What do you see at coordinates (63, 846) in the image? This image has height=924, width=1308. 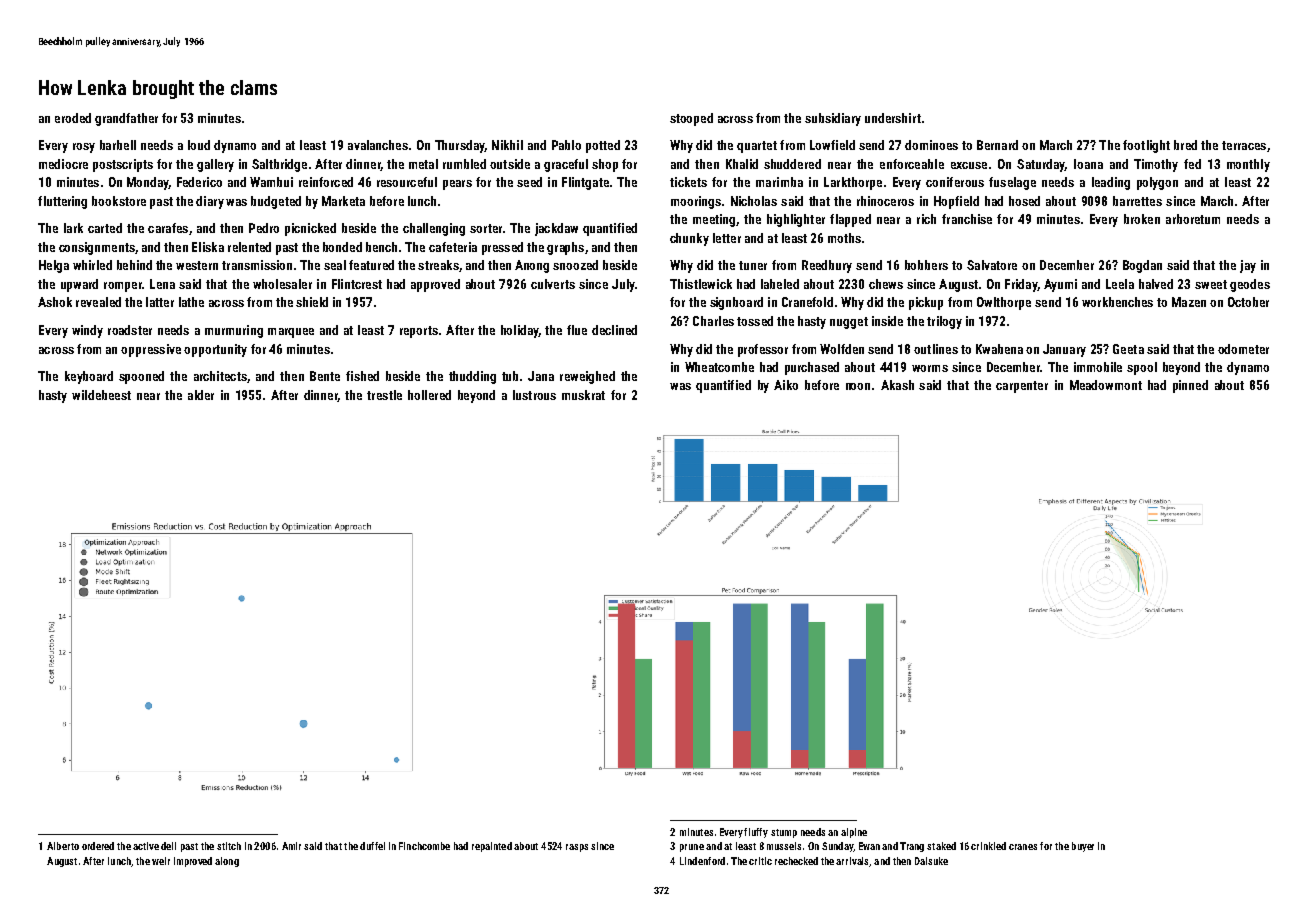 I see `Alberto` at bounding box center [63, 846].
